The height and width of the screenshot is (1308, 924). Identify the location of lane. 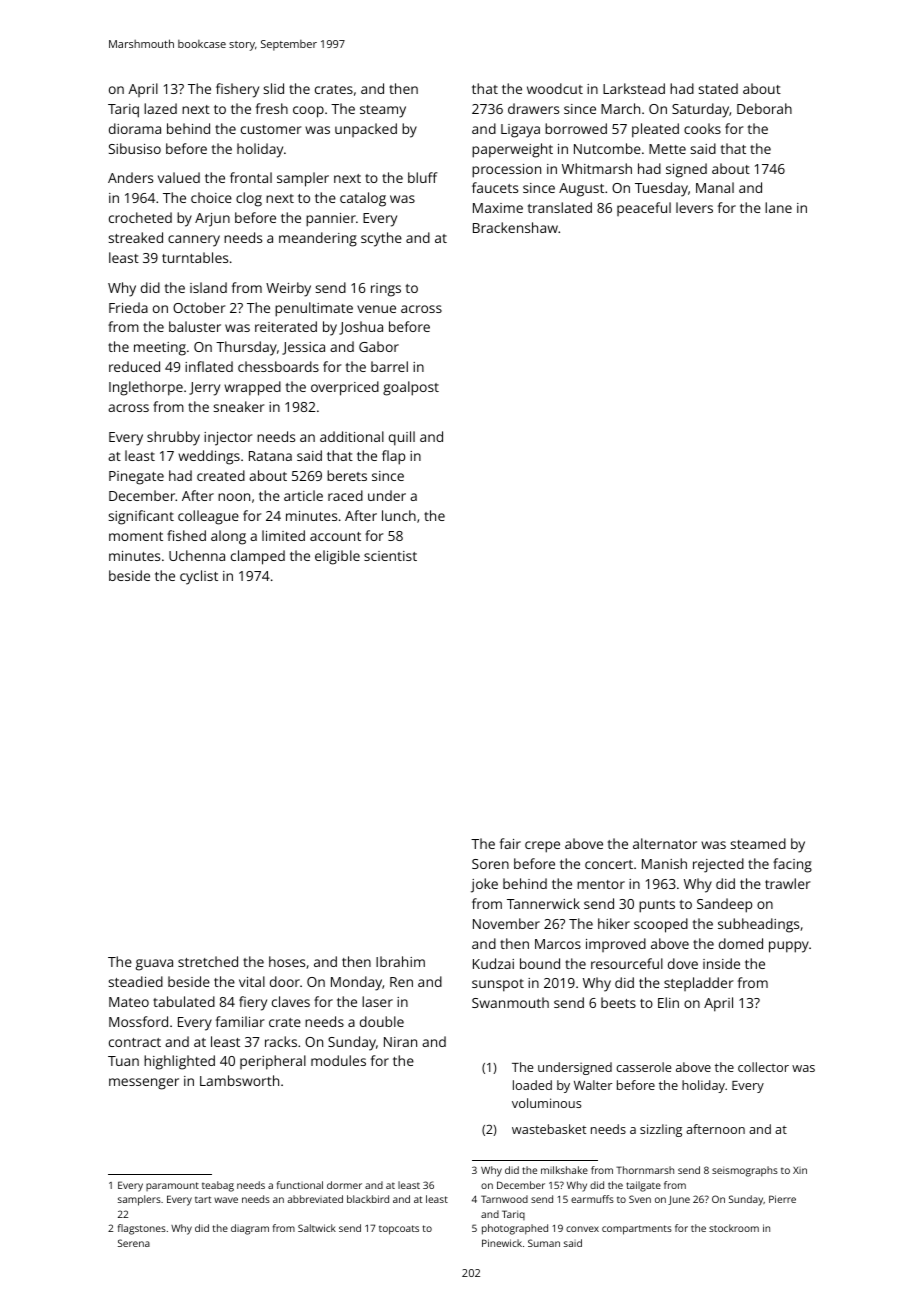
(778, 207).
